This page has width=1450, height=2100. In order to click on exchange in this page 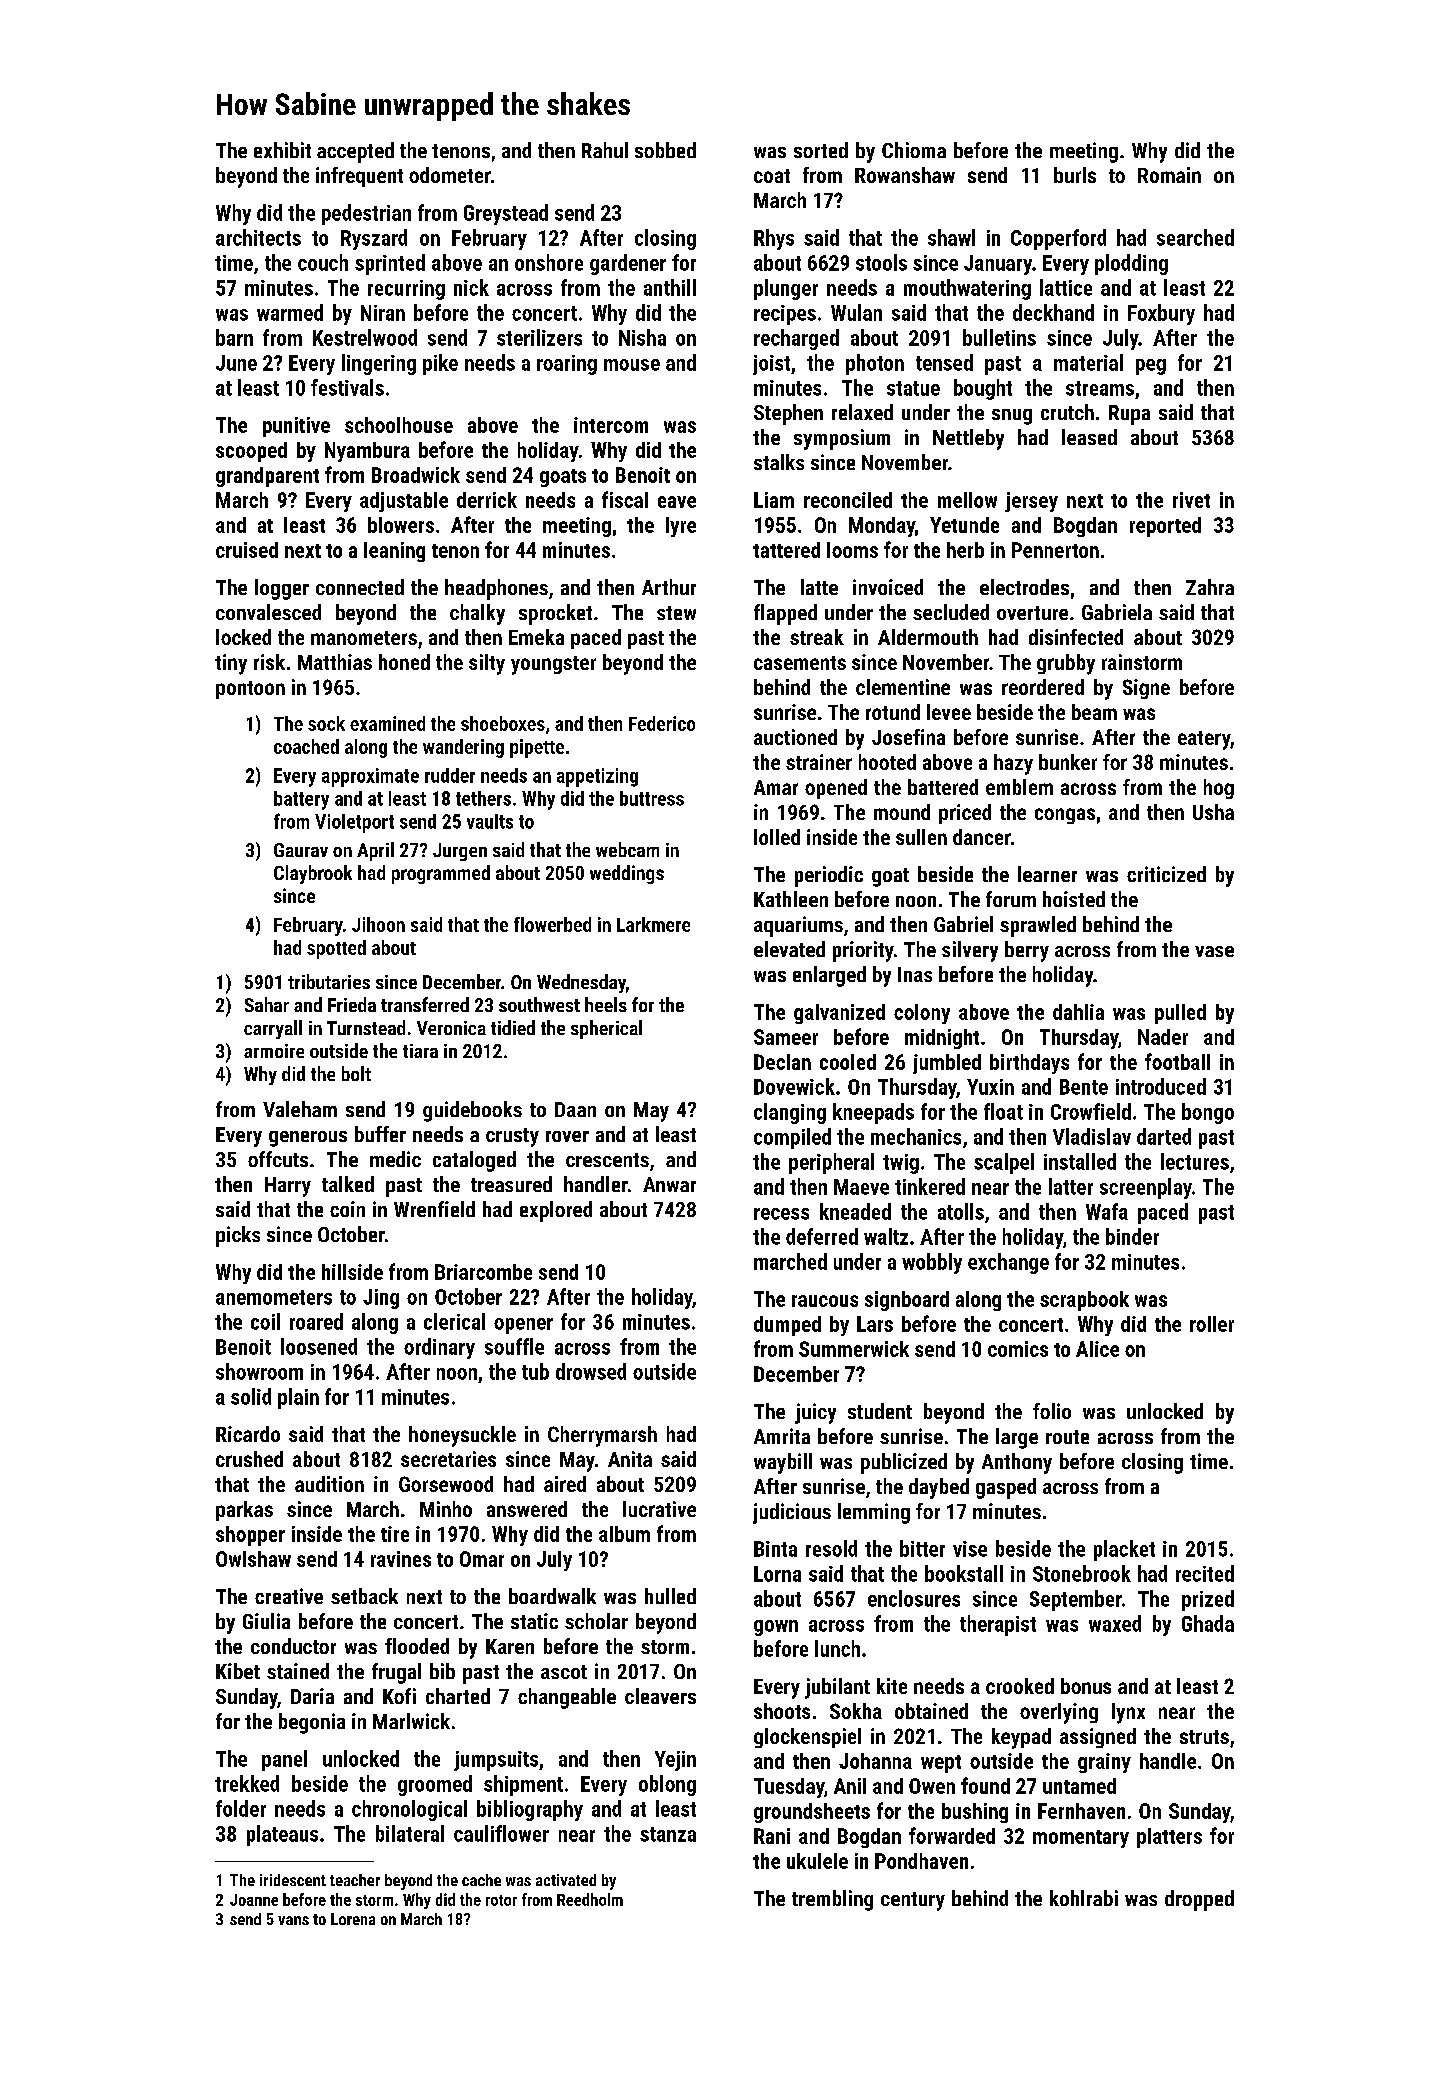, I will do `click(1008, 1263)`.
